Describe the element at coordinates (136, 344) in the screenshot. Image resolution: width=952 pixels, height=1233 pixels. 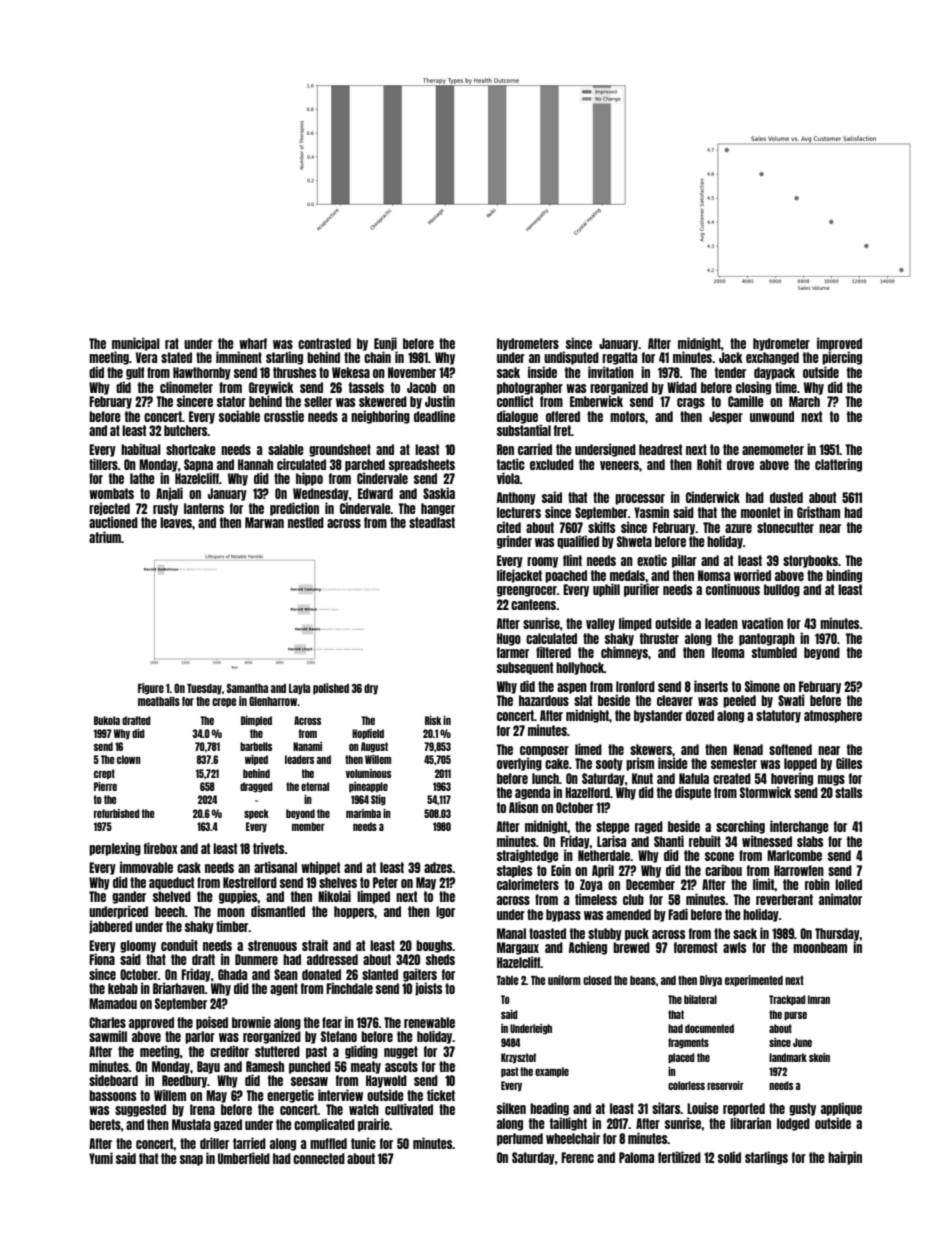
I see `municipal` at that location.
